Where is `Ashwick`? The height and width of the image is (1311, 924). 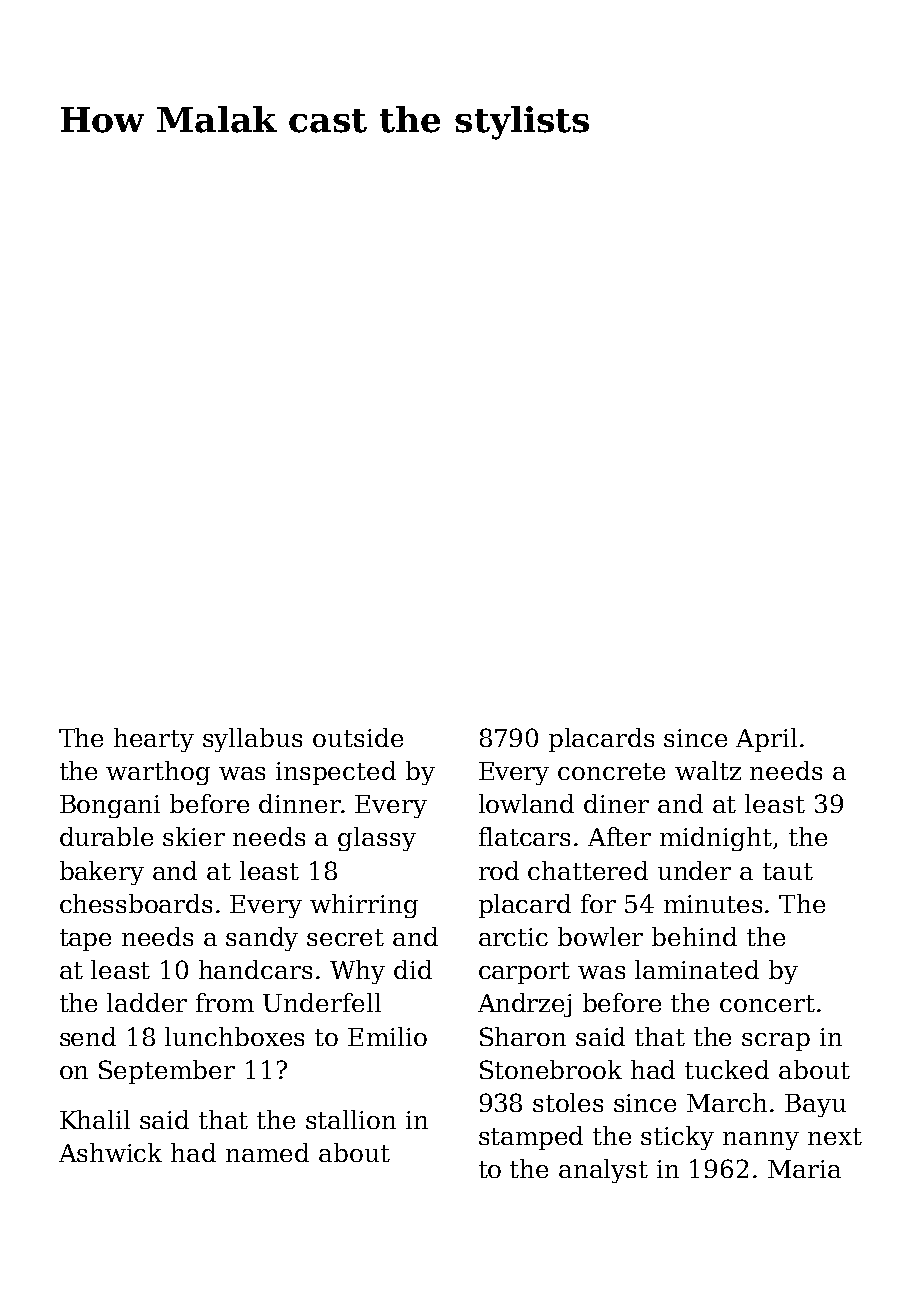 Ashwick is located at coordinates (110, 1152).
